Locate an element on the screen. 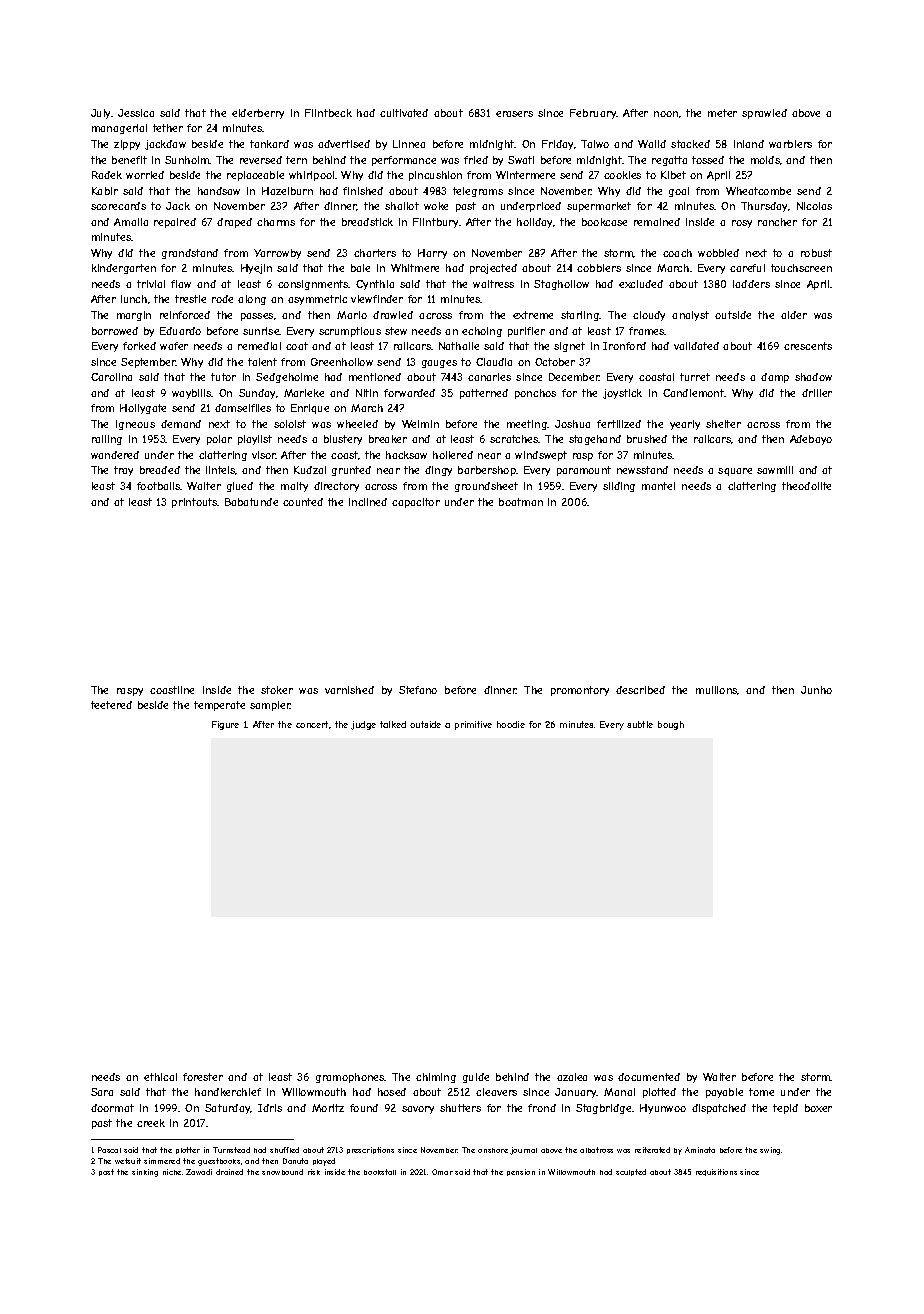 This screenshot has width=924, height=1314. sinking is located at coordinates (145, 1173).
